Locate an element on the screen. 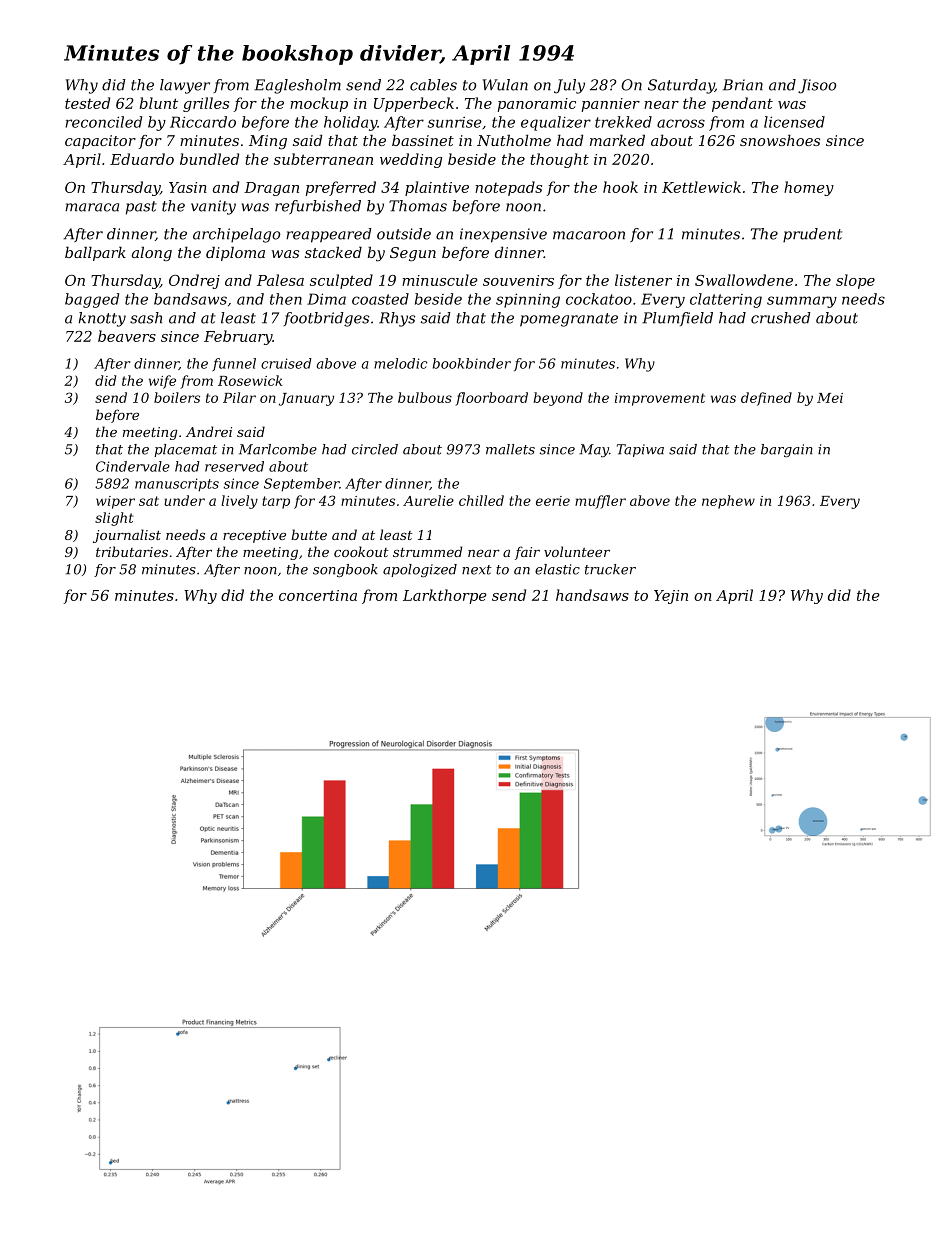 This screenshot has width=952, height=1233. beavers is located at coordinates (127, 336).
